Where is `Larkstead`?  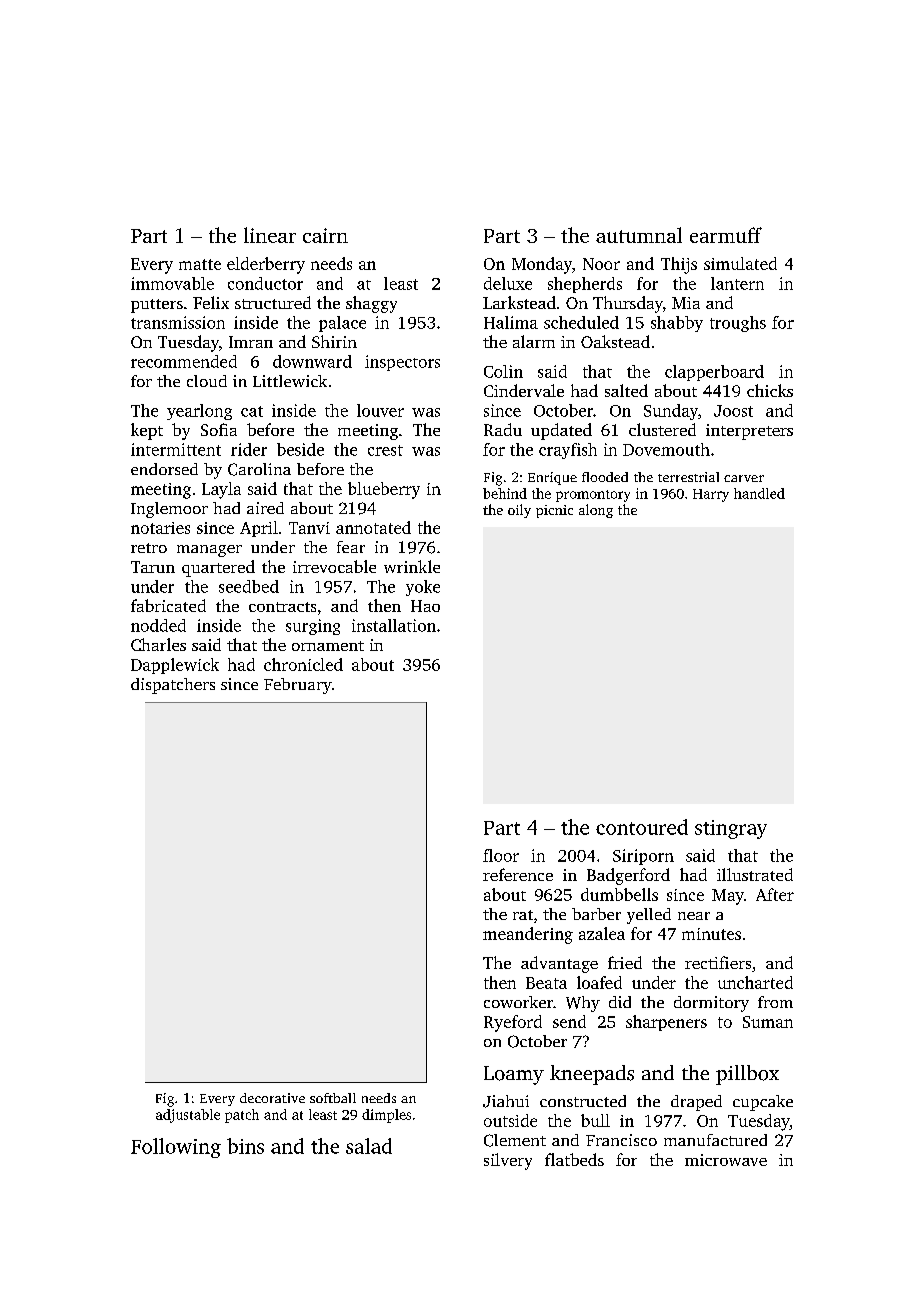
Larkstead is located at coordinates (519, 302).
